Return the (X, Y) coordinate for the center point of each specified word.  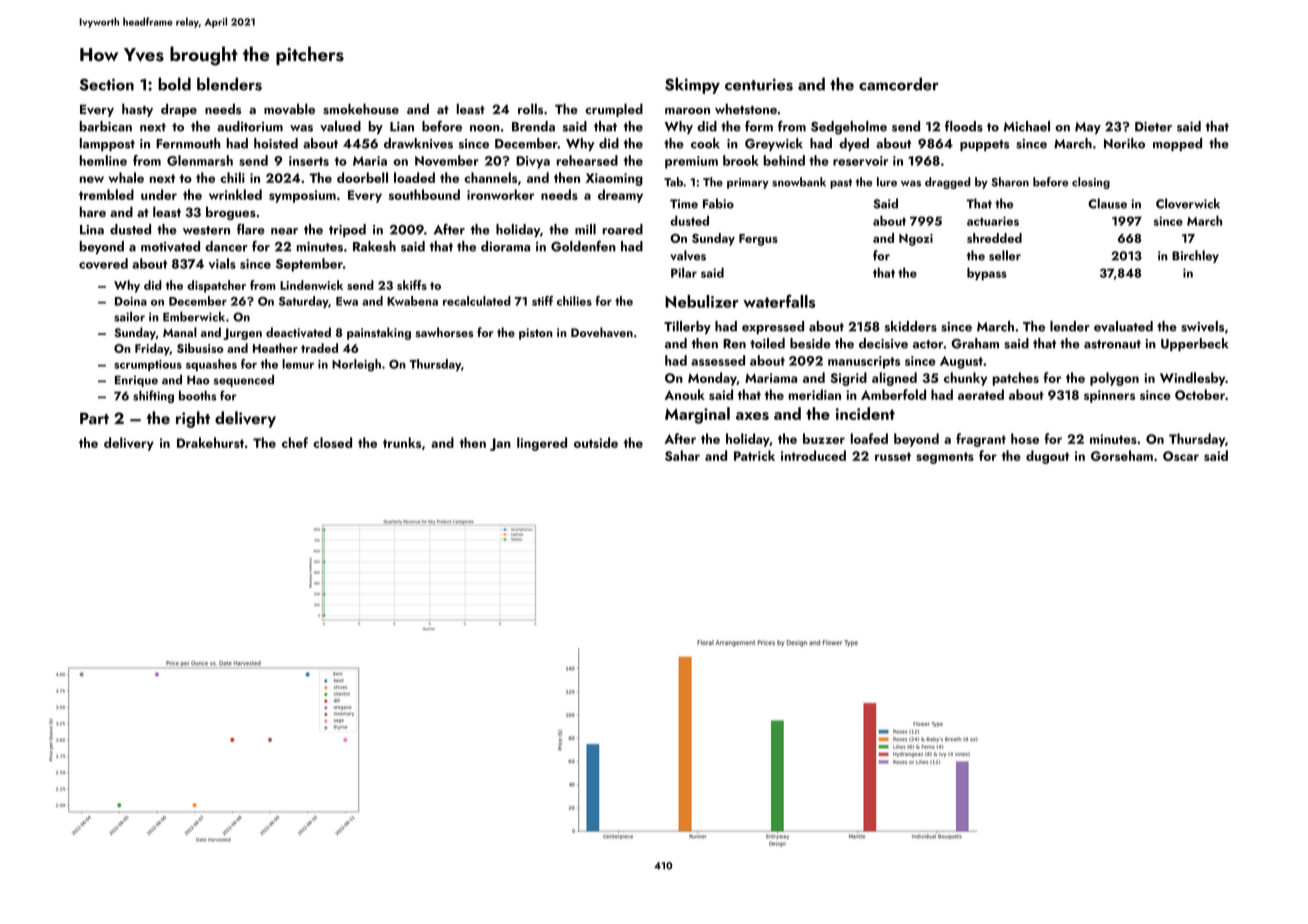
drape (179, 110)
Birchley (1195, 256)
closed (332, 442)
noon (485, 128)
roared (623, 229)
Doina (131, 301)
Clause (1107, 203)
